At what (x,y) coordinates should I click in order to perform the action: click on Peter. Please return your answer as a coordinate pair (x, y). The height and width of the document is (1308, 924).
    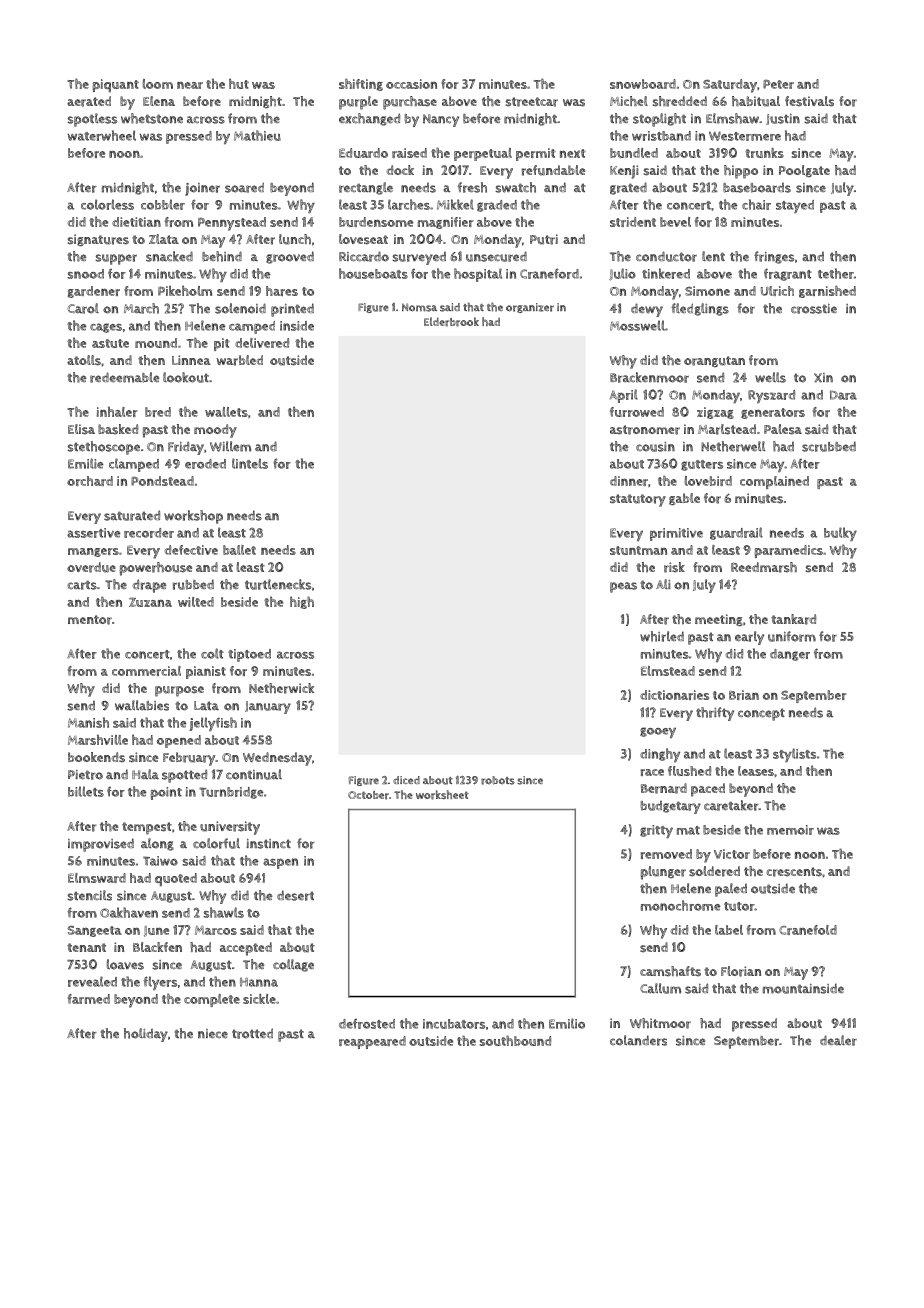
    Looking at the image, I should click on (778, 84).
